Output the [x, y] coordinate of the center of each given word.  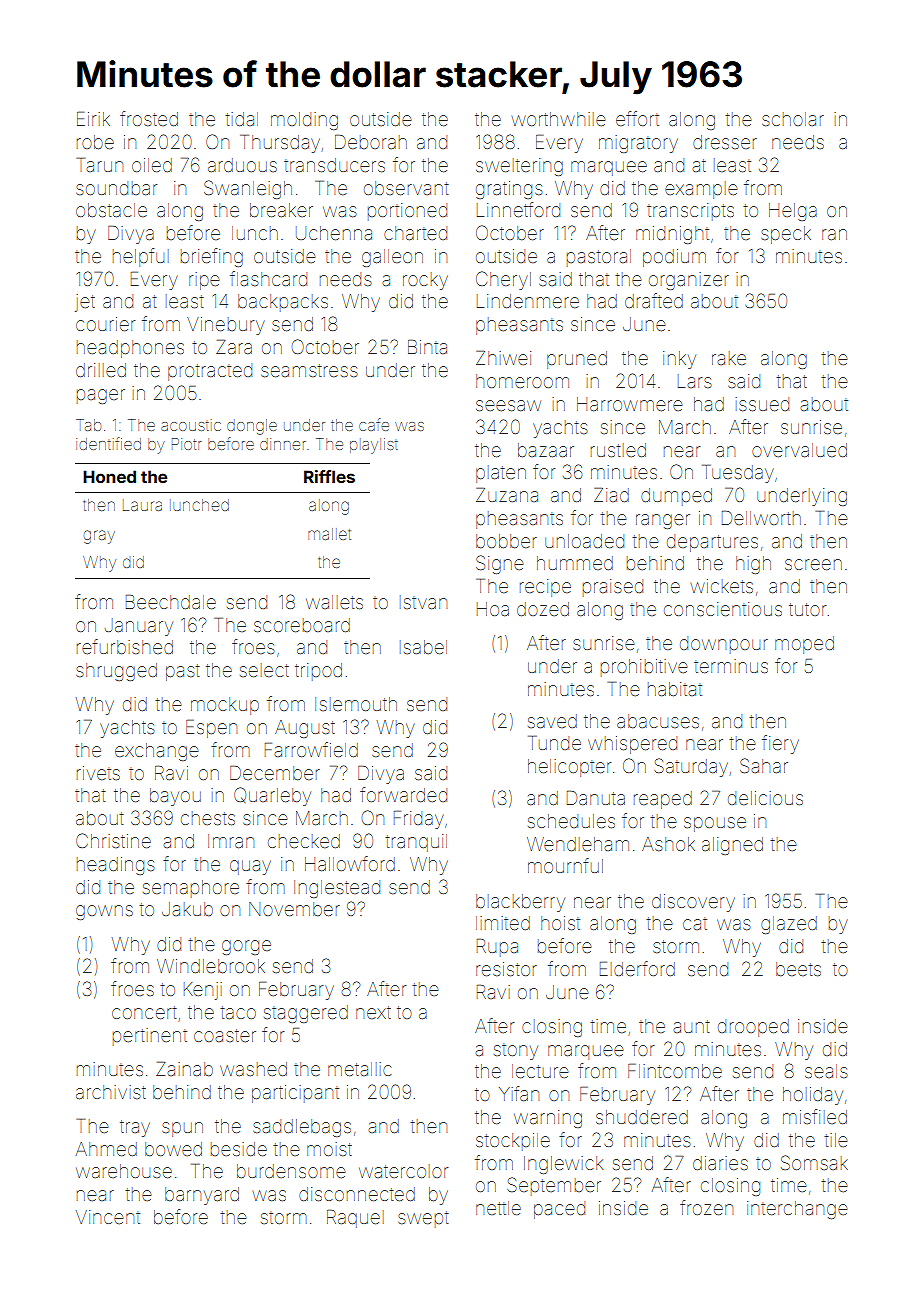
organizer [689, 281]
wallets [334, 602]
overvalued [799, 450]
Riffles [329, 476]
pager [101, 396]
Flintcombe [675, 1071]
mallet [329, 534]
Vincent [108, 1217]
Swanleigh [248, 189]
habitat [675, 689]
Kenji [203, 991]
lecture [540, 1071]
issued [762, 404]
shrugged [116, 672]
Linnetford [518, 209]
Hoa [493, 609]
